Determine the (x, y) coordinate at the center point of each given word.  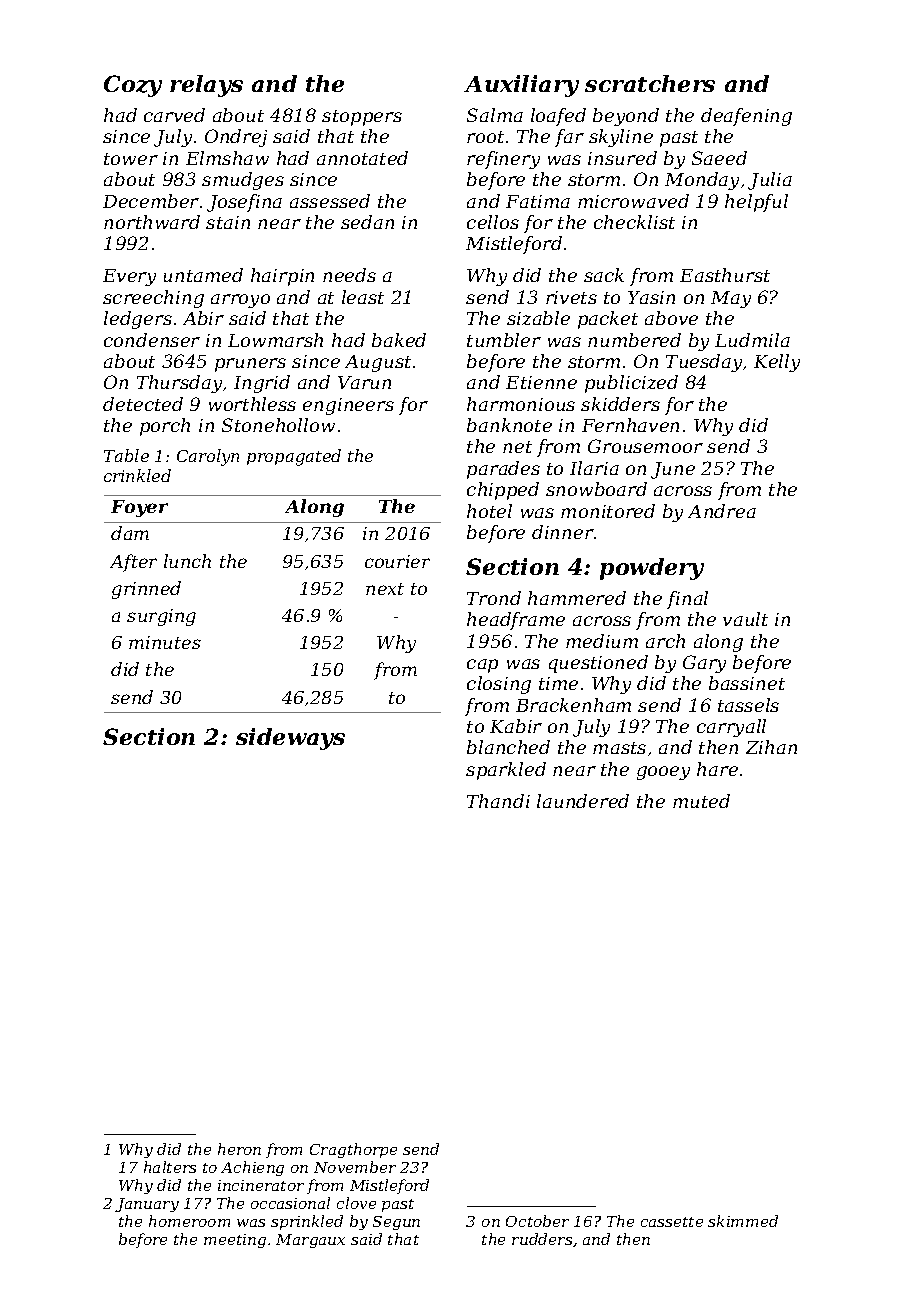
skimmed (743, 1221)
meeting (235, 1241)
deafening (746, 117)
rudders (542, 1239)
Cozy (133, 86)
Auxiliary (521, 86)
